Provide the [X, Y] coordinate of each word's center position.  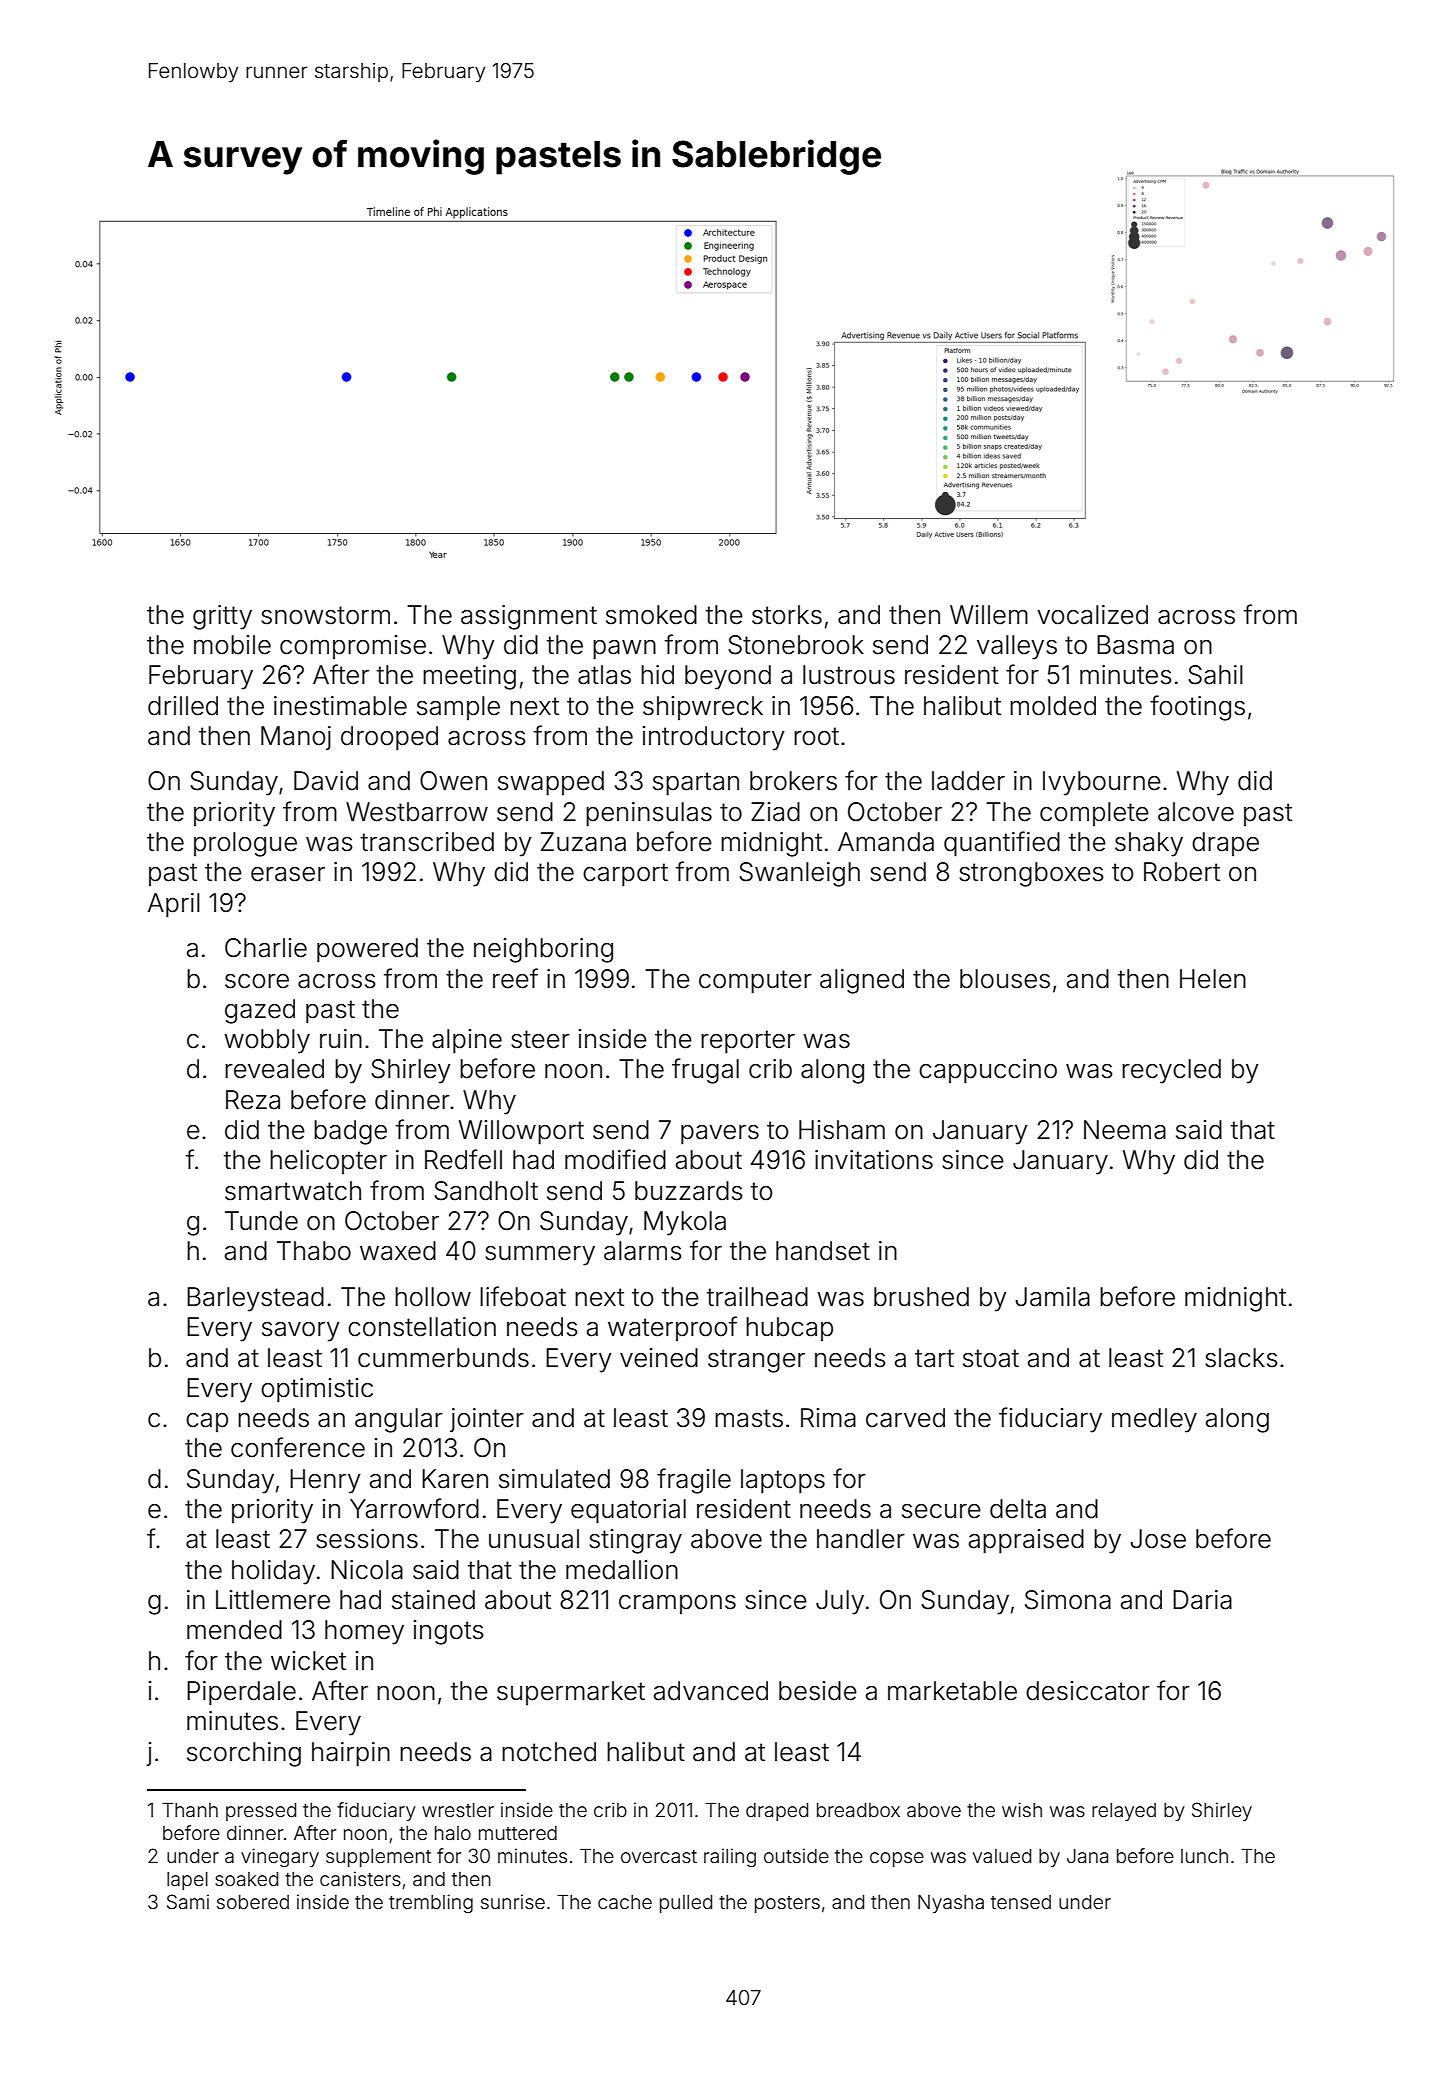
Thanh [190, 1810]
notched [549, 1752]
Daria [1202, 1600]
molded [1053, 706]
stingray [635, 1541]
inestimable [340, 706]
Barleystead [255, 1299]
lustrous [849, 675]
